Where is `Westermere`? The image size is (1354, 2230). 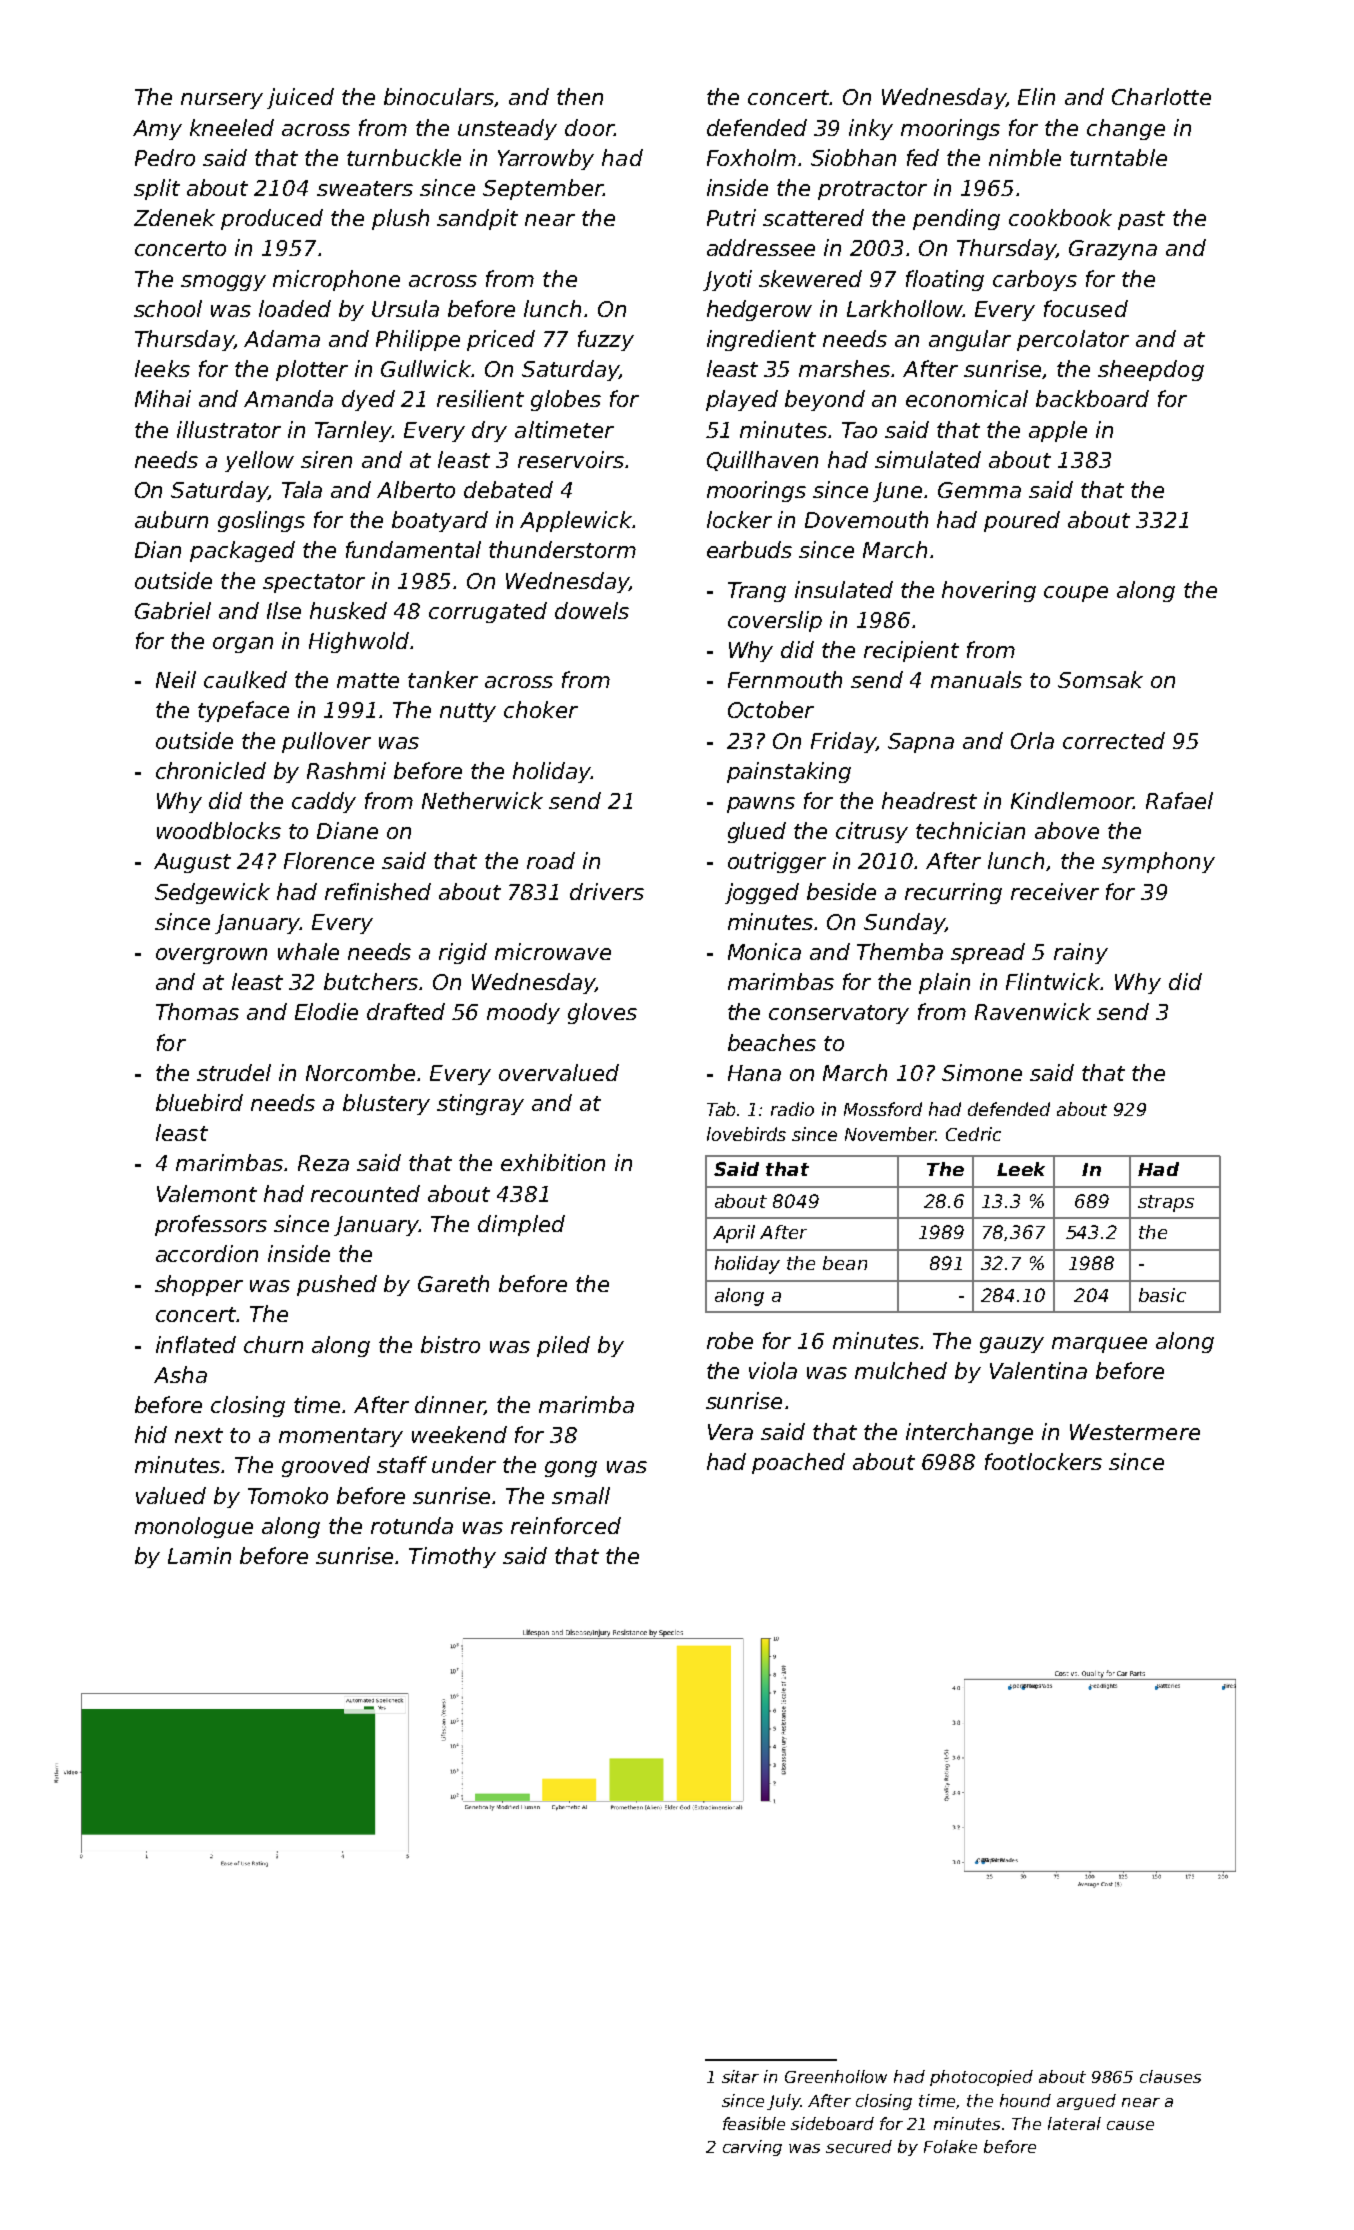
Westermere is located at coordinates (1135, 1432).
